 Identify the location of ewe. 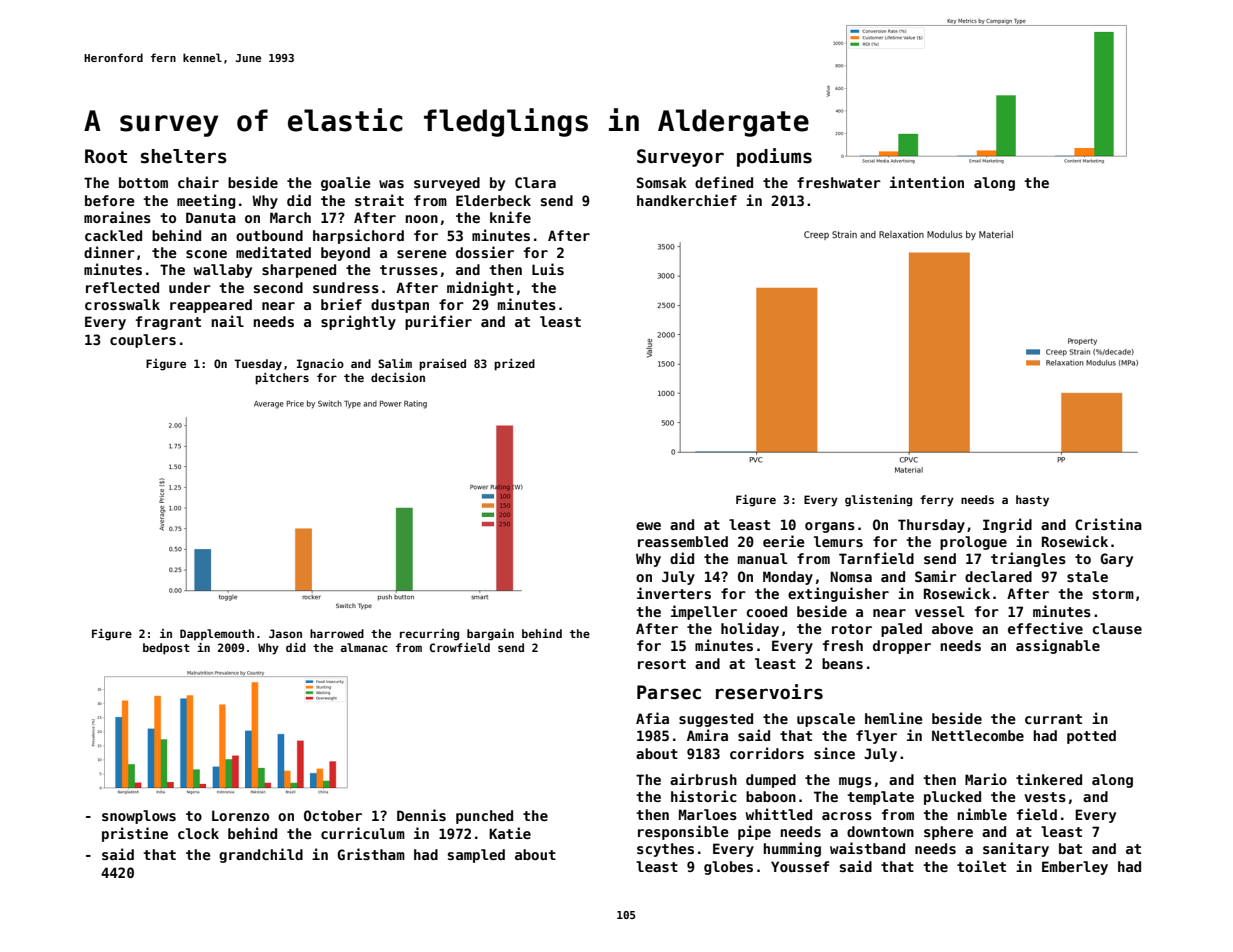
(648, 526).
